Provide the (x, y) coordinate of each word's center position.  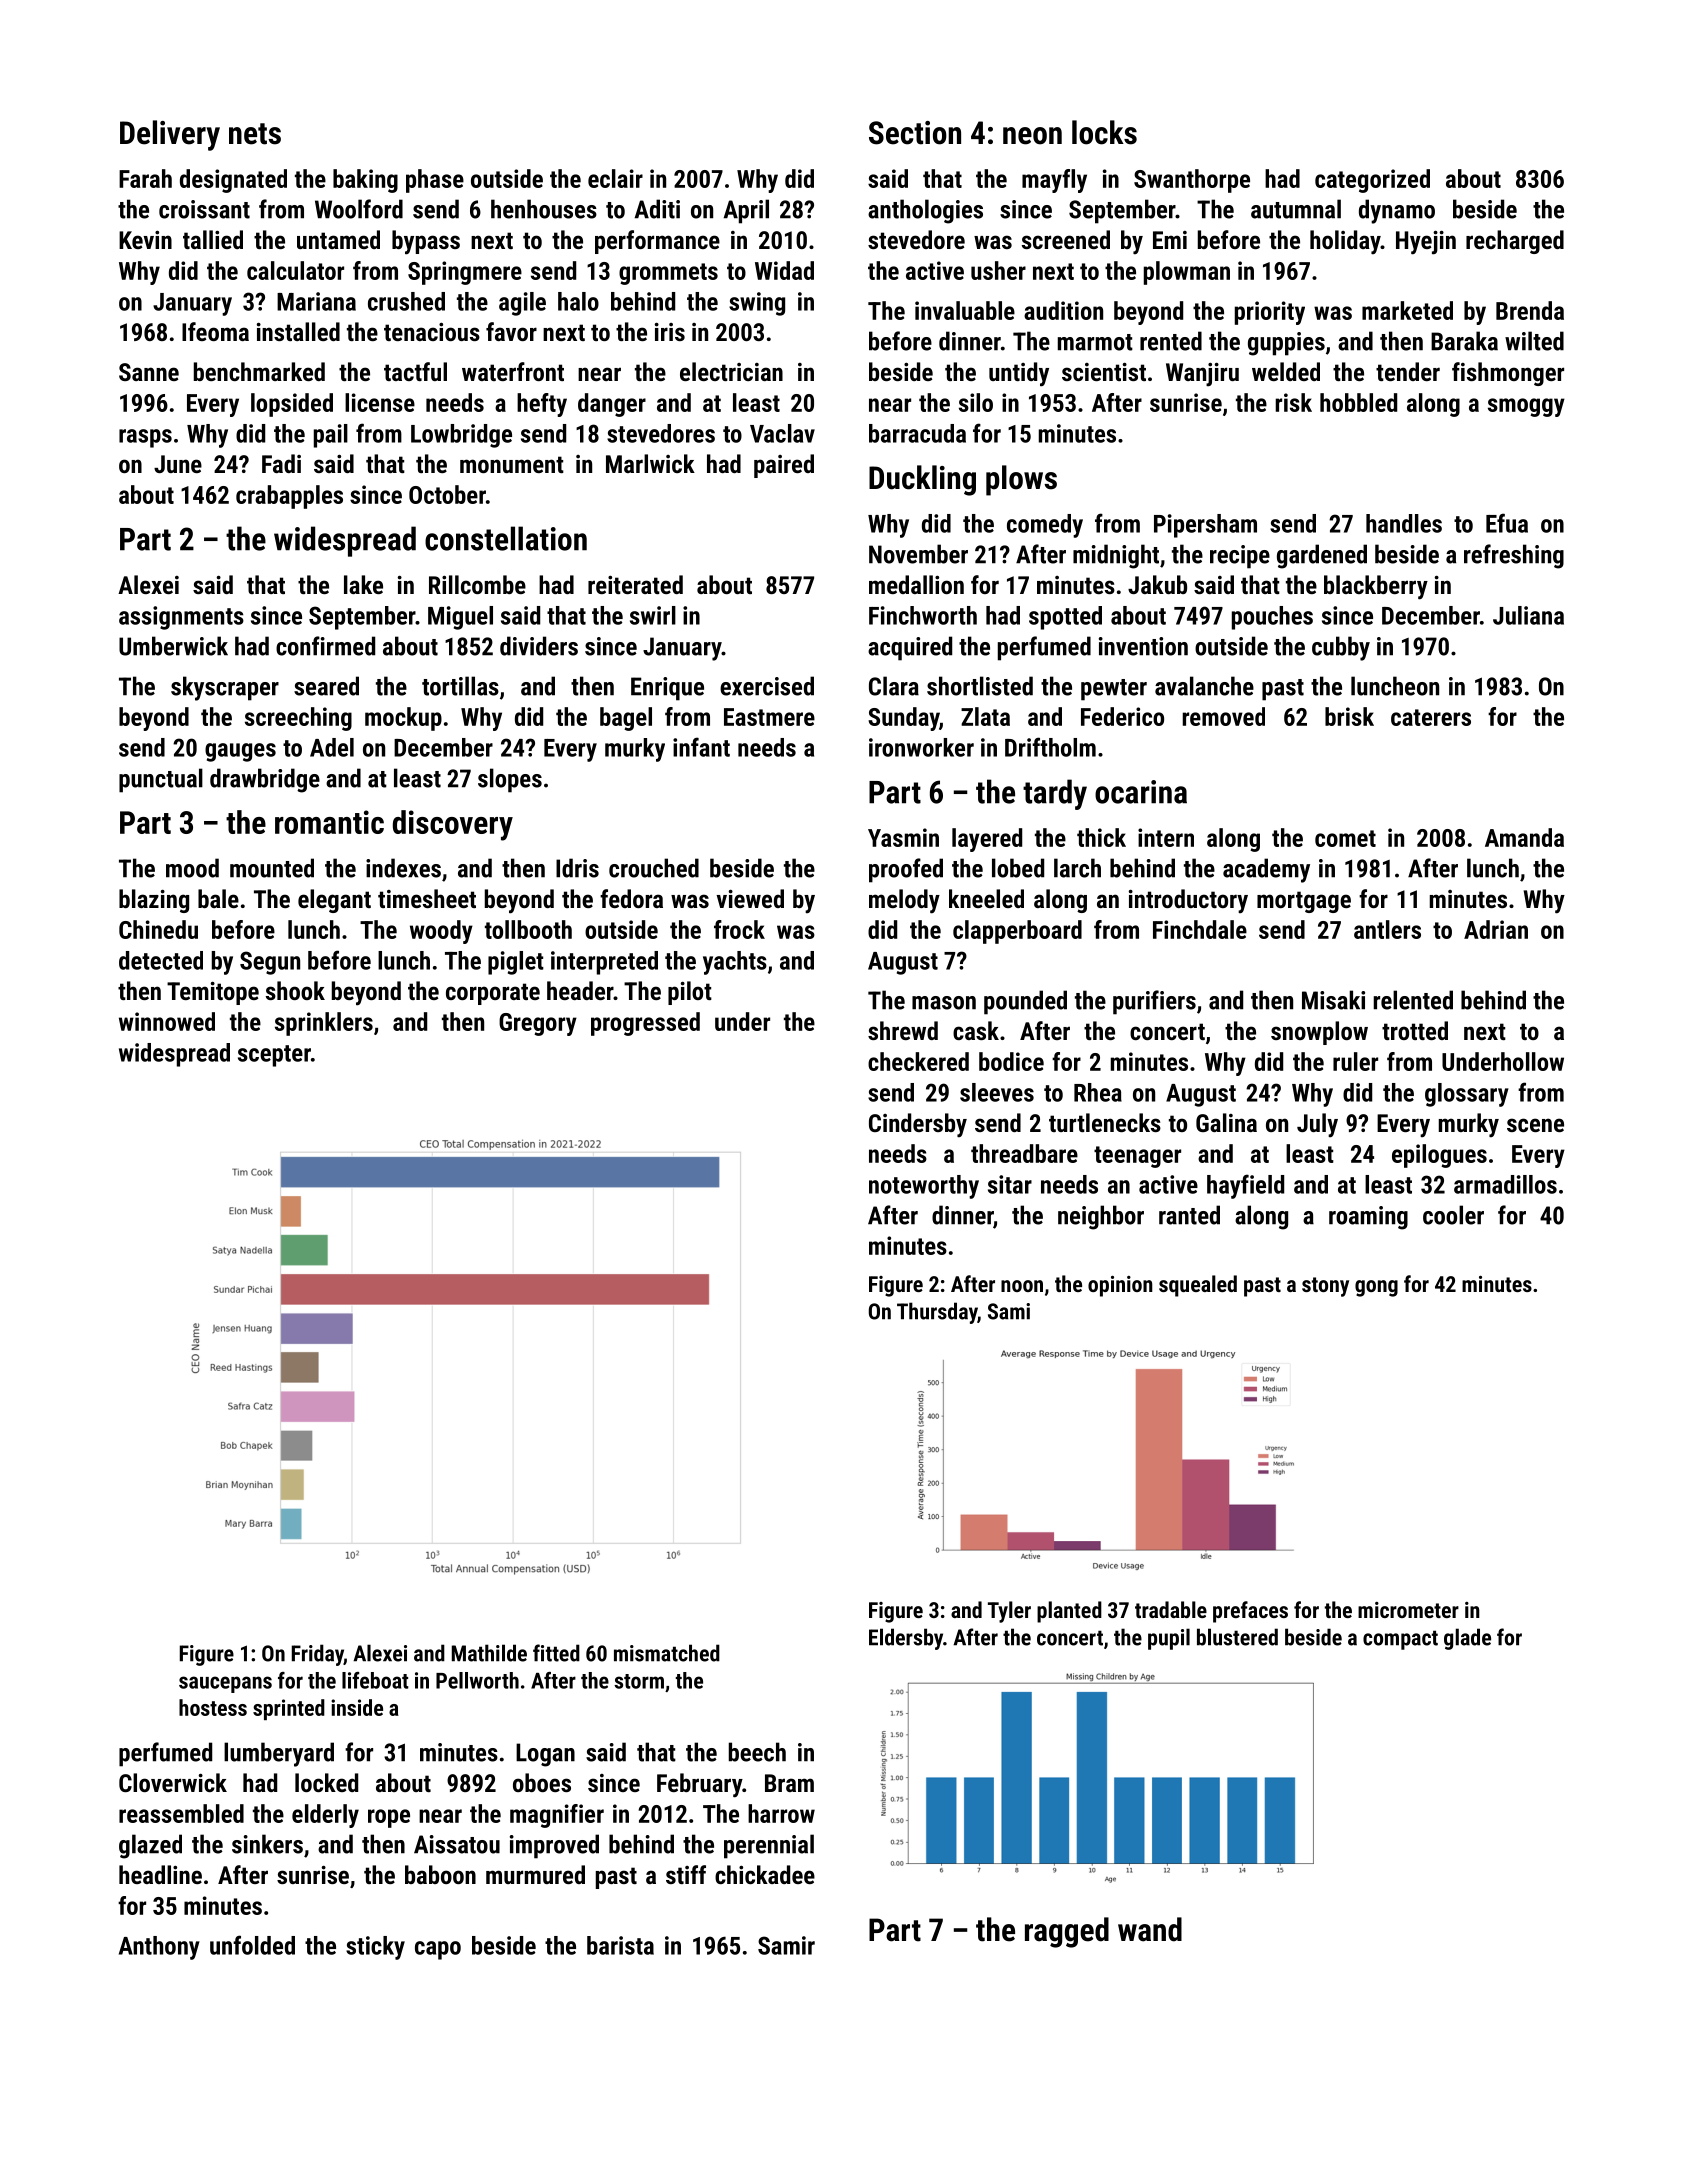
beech (757, 1752)
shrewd (903, 1030)
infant (701, 747)
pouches (1272, 618)
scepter (274, 1056)
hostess (213, 1707)
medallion (916, 584)
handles (1404, 523)
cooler (1453, 1215)
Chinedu (158, 929)
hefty (542, 405)
